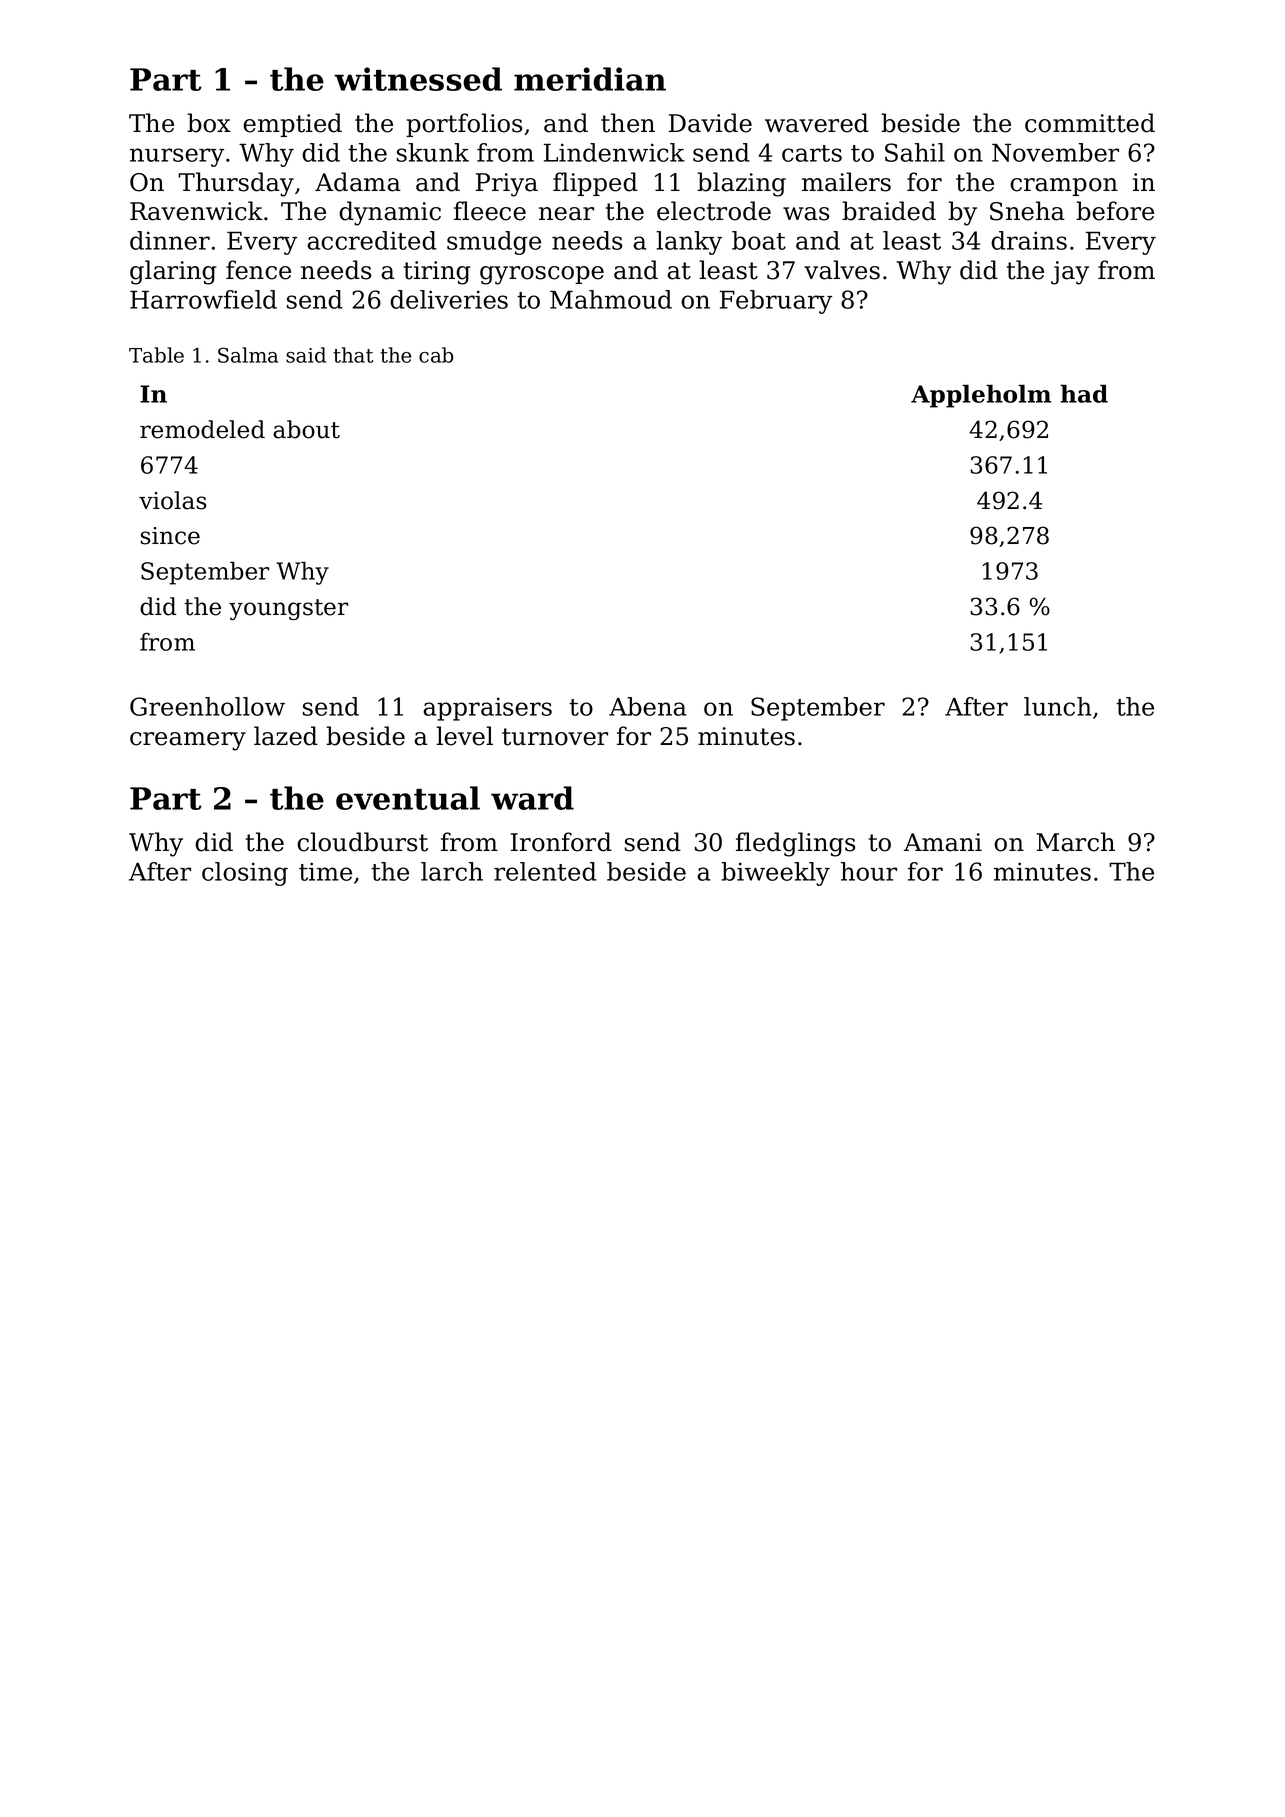  What do you see at coordinates (817, 123) in the screenshot?
I see `wavered` at bounding box center [817, 123].
